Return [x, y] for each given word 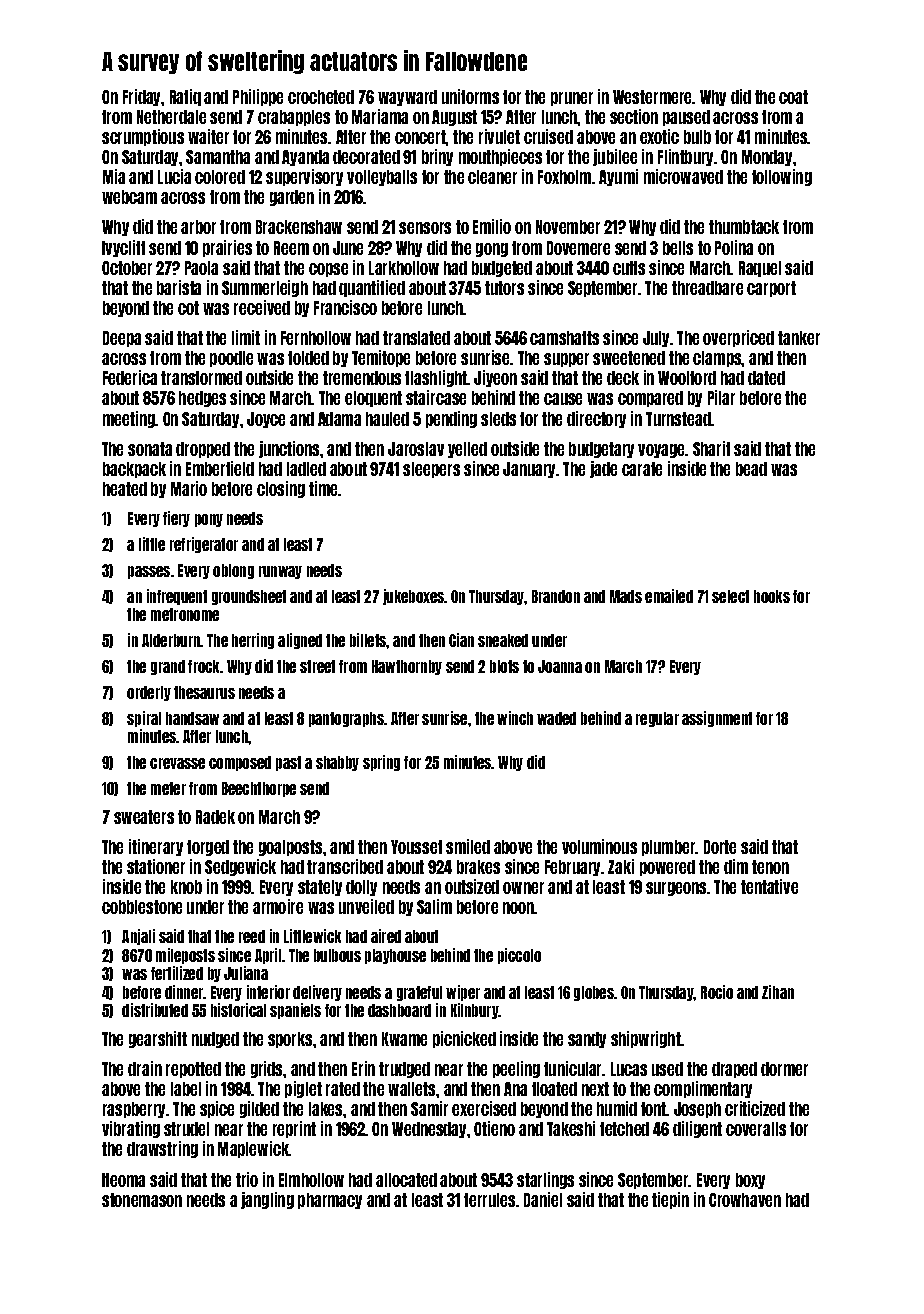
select [730, 596]
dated [766, 378]
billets [368, 640]
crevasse [177, 763]
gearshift [158, 1039]
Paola [201, 268]
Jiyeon [495, 378]
